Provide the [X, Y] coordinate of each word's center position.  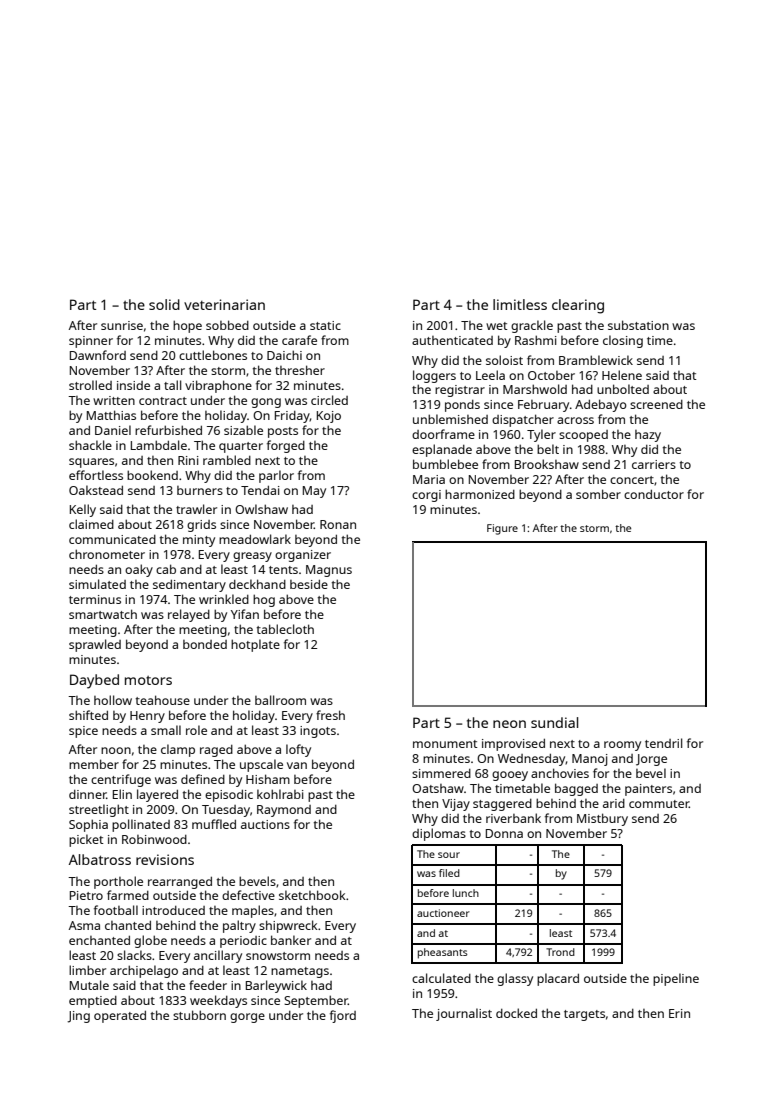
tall [172, 385]
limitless [520, 304]
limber [87, 970]
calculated [441, 978]
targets [584, 1015]
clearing [578, 306]
